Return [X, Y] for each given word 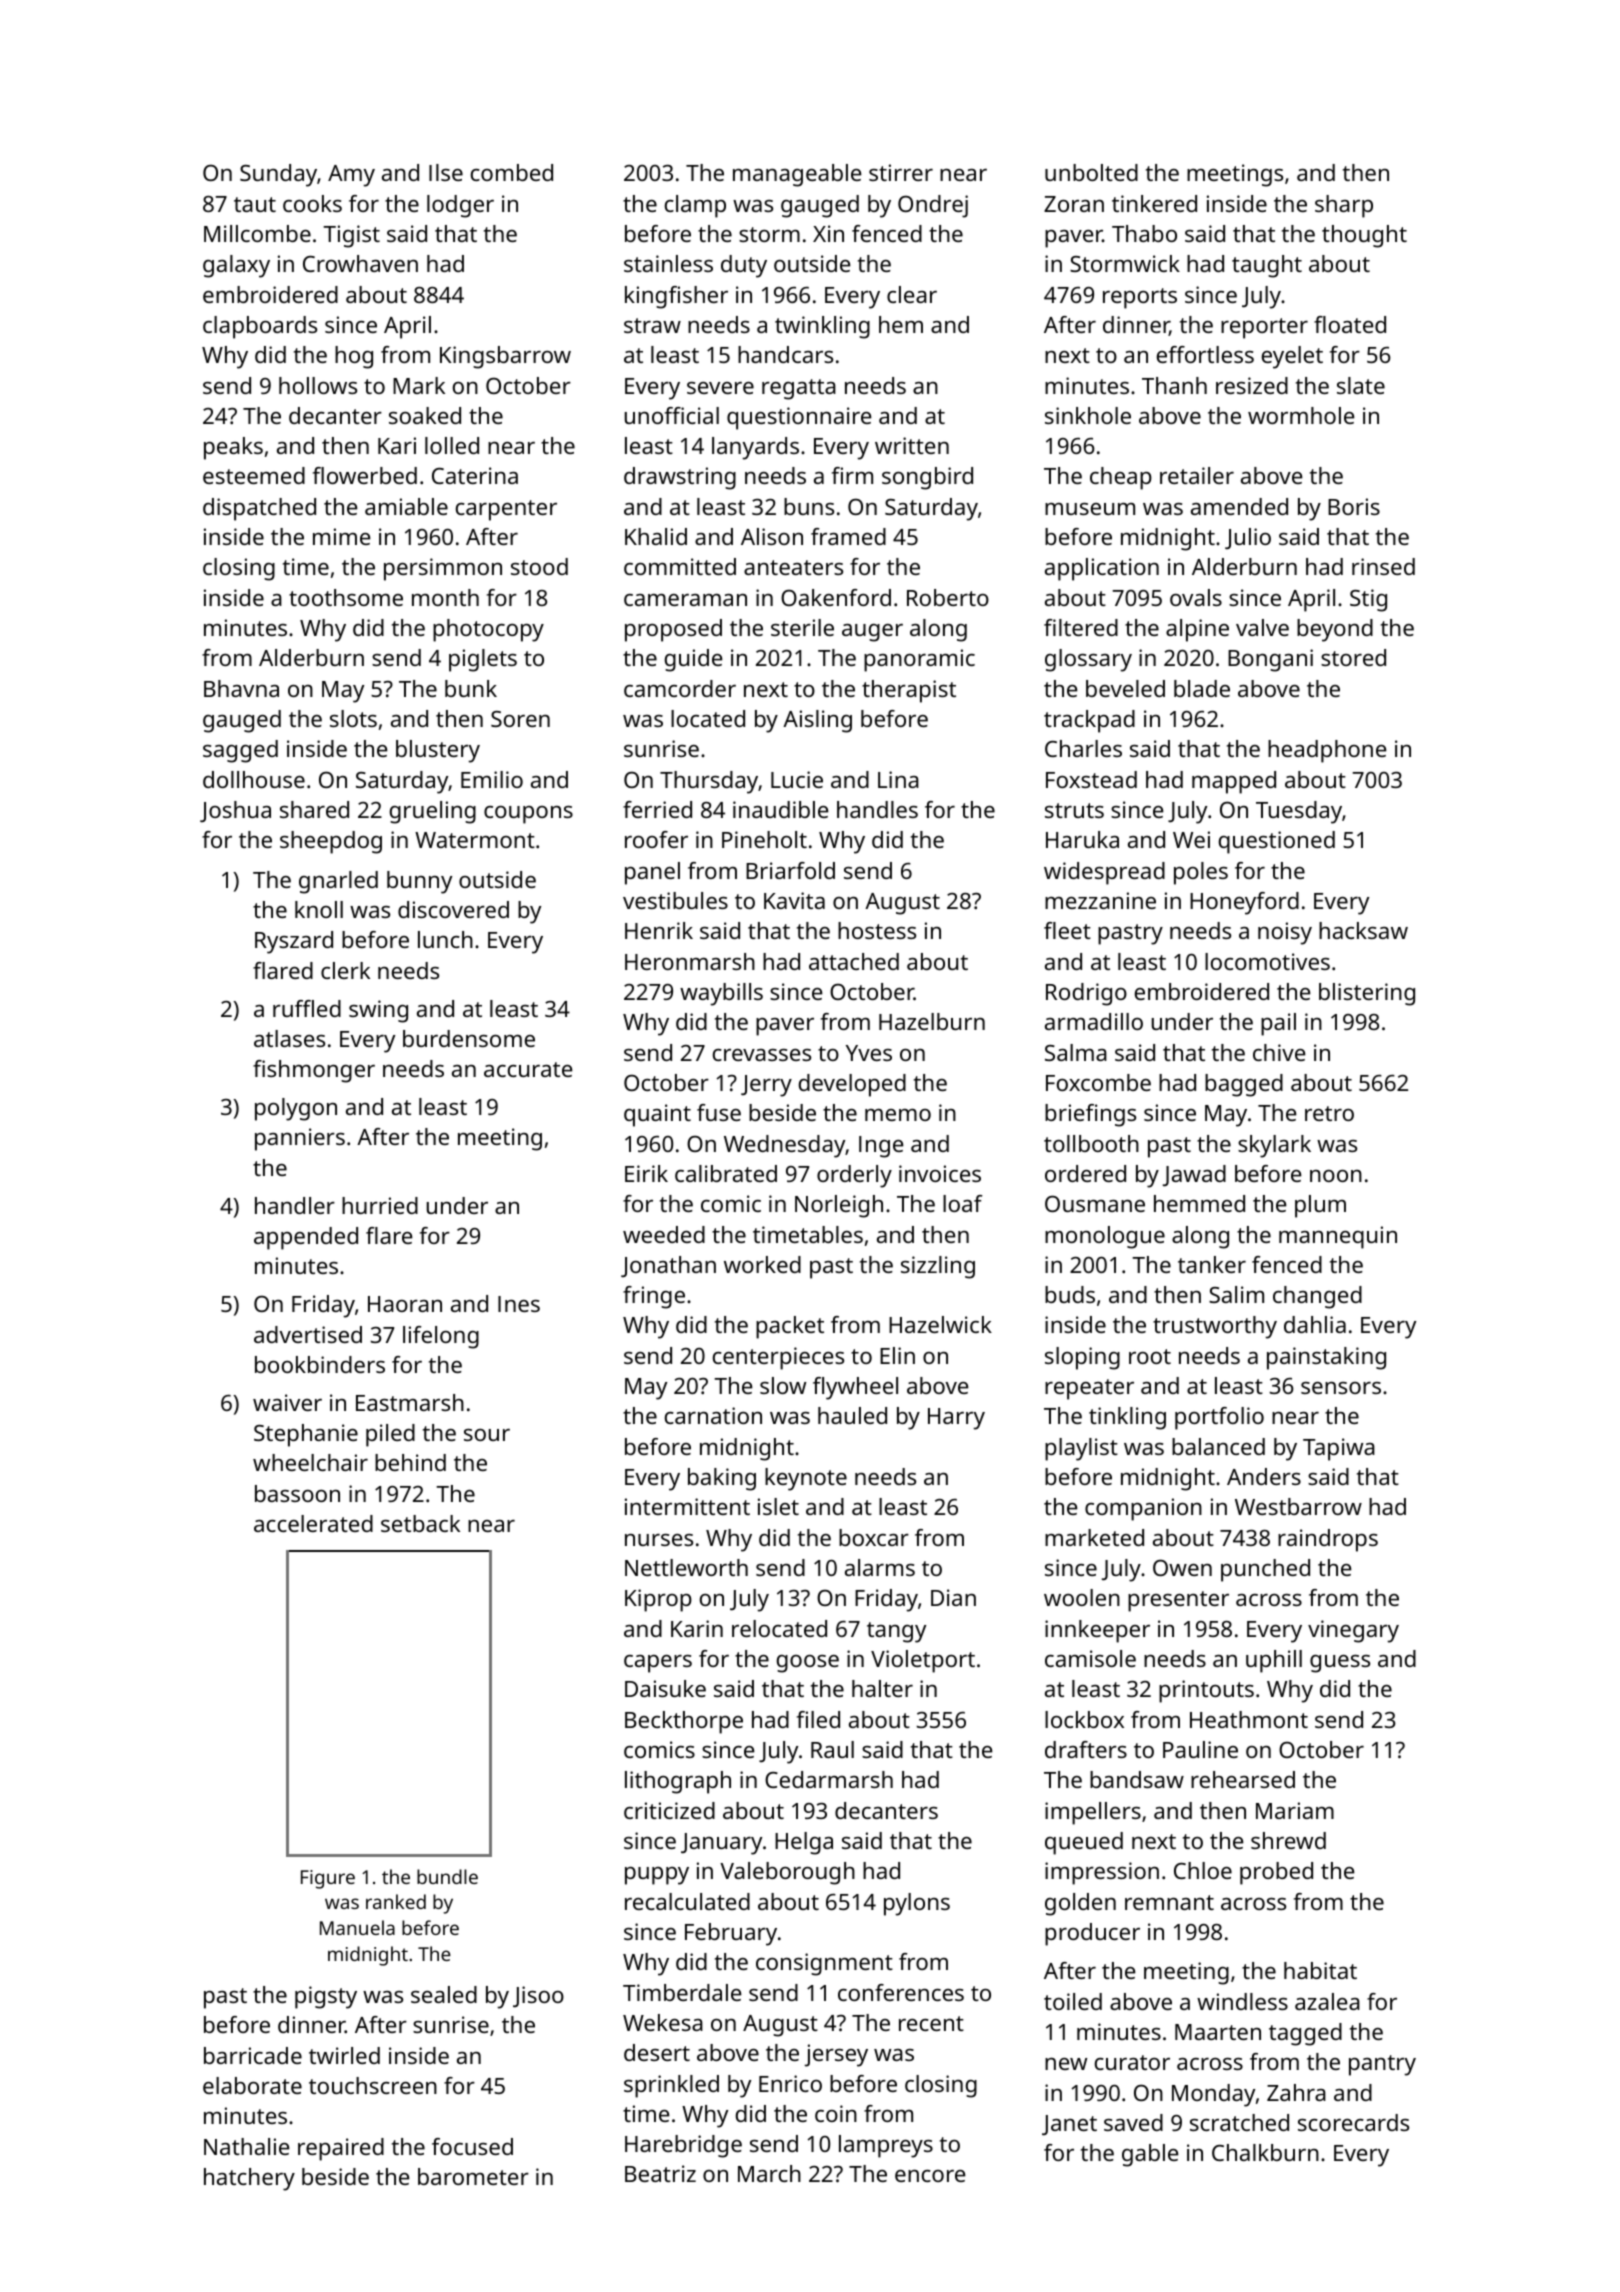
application [1102, 569]
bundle [447, 1876]
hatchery [249, 2179]
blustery [438, 751]
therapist [909, 691]
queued [1084, 1843]
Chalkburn [1265, 2152]
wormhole [1301, 415]
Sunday [278, 175]
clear [912, 294]
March [769, 2173]
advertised [308, 1334]
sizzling [938, 1267]
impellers [1093, 1813]
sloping [1082, 1358]
